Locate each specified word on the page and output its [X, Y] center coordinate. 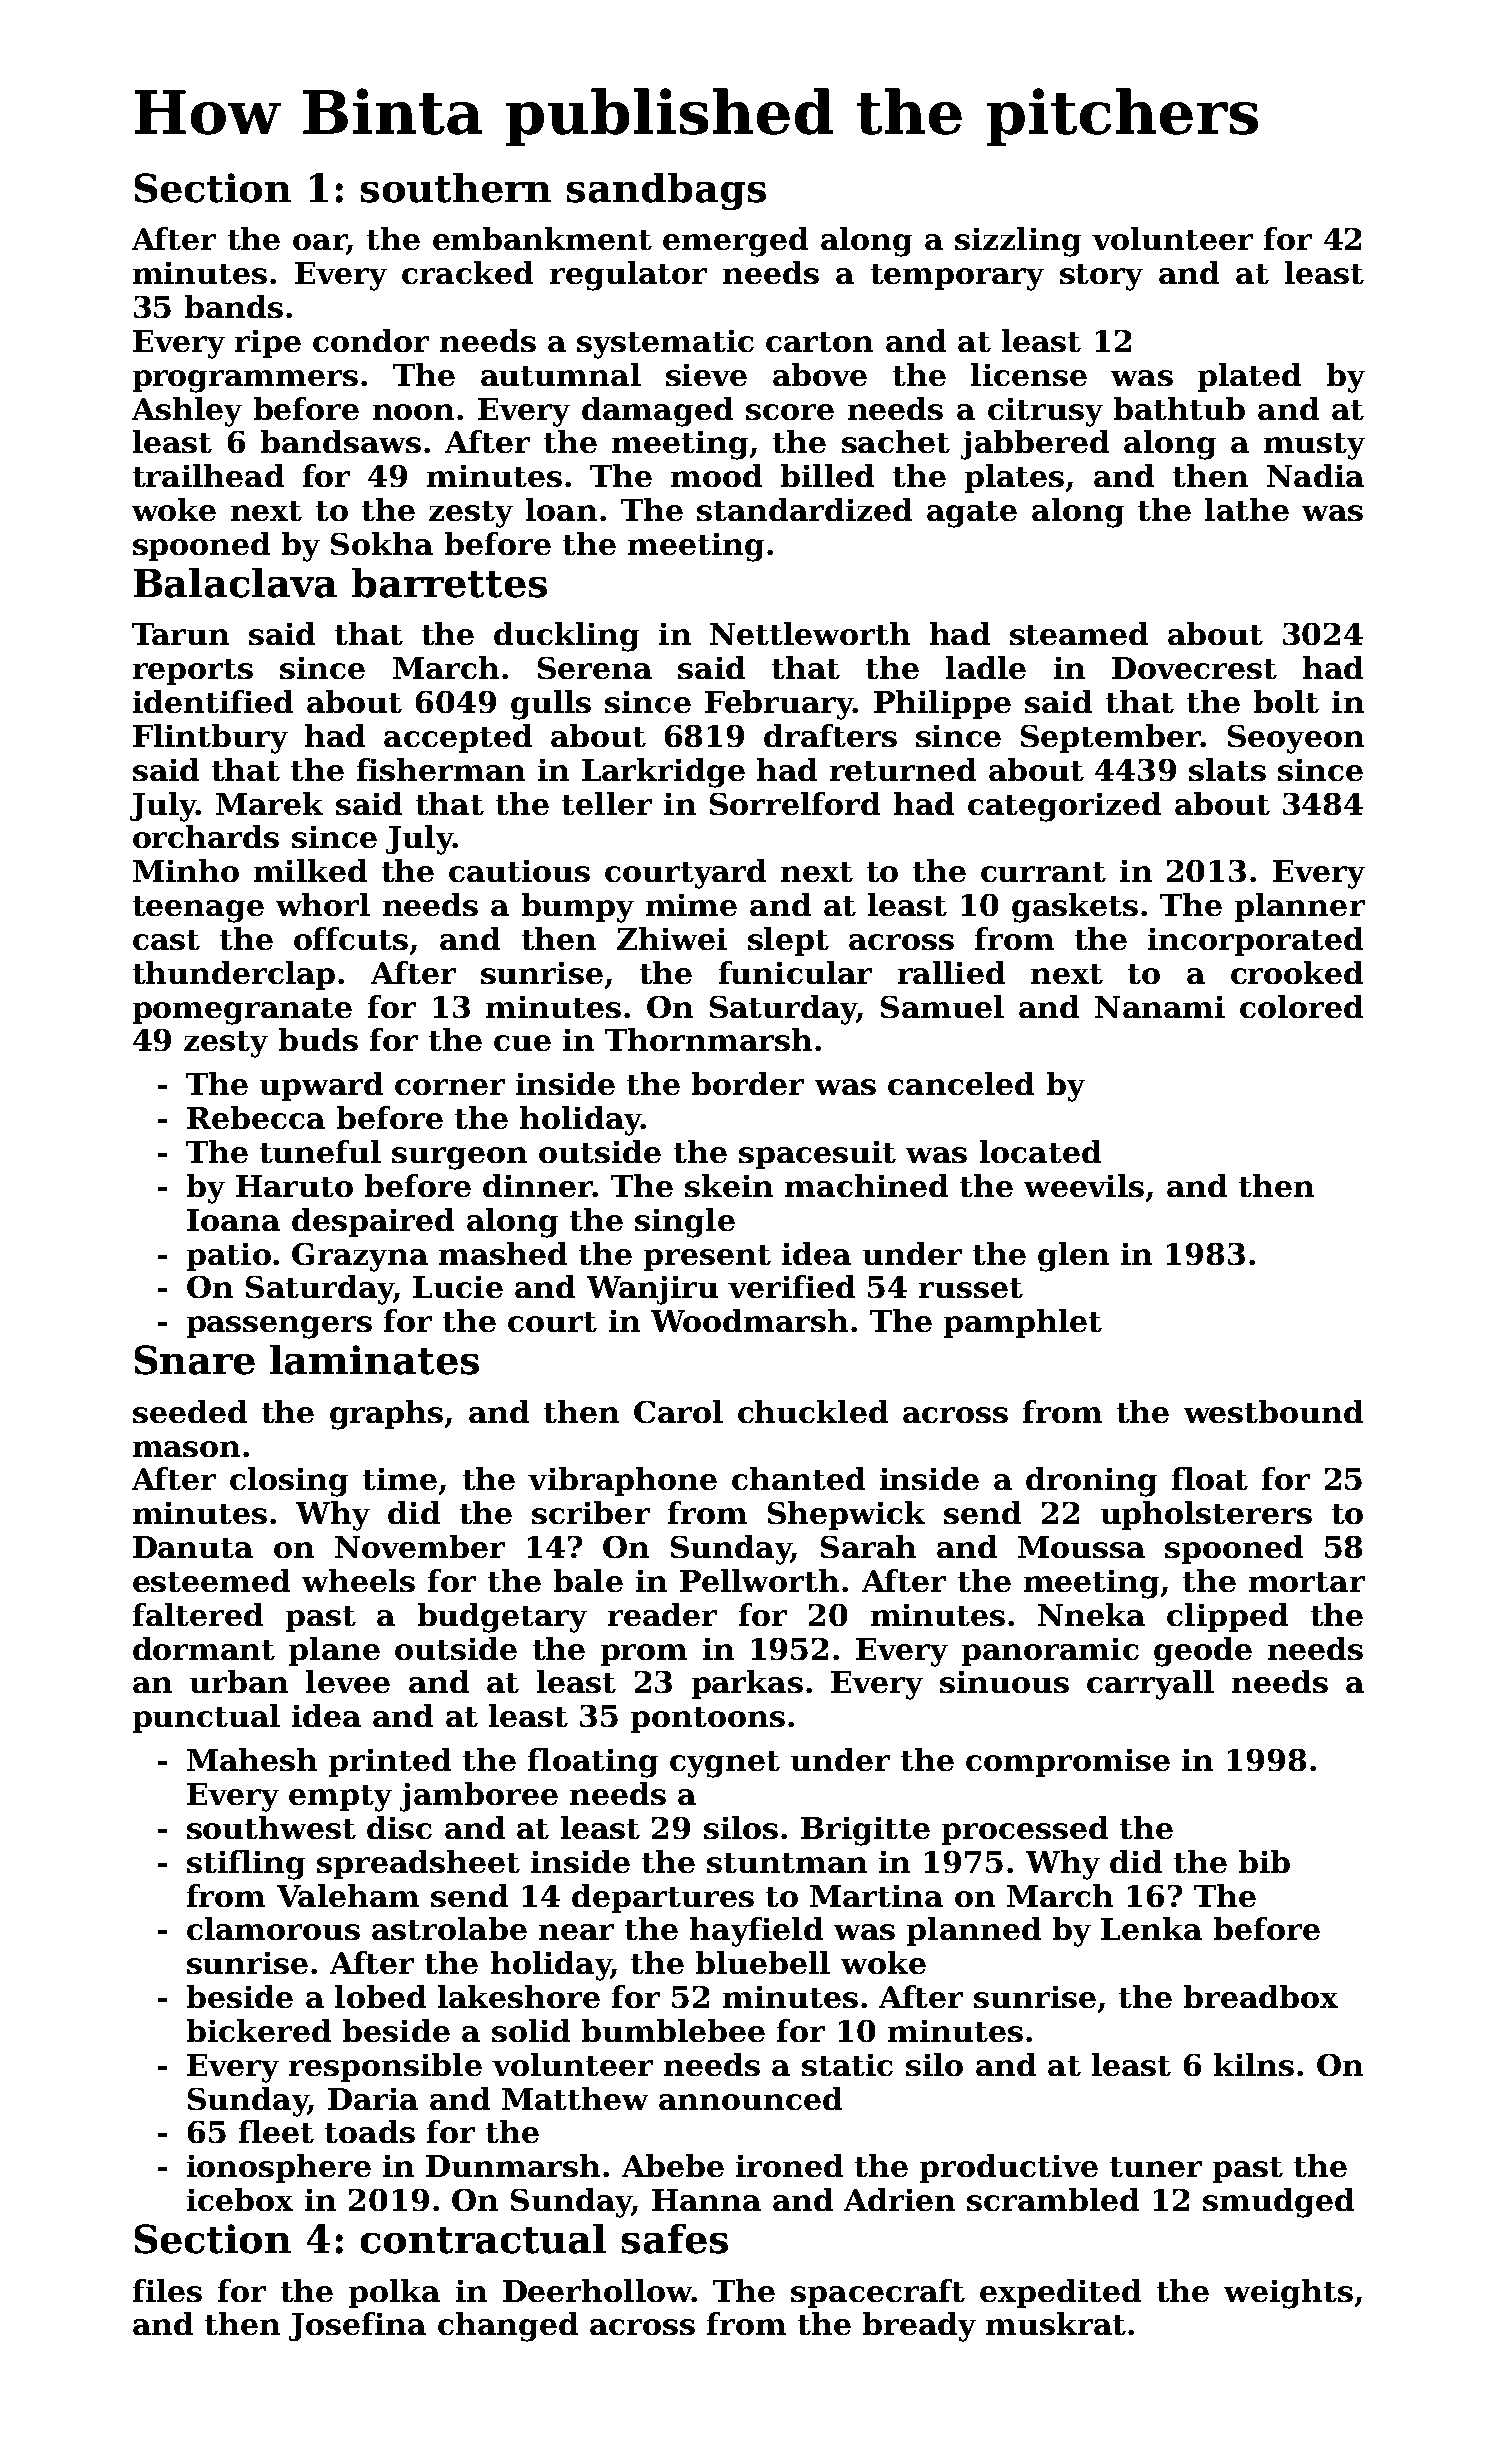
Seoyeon [1296, 739]
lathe [1247, 509]
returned [903, 769]
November [420, 1546]
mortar [1307, 1582]
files [167, 2290]
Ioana [233, 1220]
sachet [896, 441]
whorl [323, 904]
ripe [268, 344]
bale [588, 1580]
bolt [1286, 701]
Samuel [942, 1006]
